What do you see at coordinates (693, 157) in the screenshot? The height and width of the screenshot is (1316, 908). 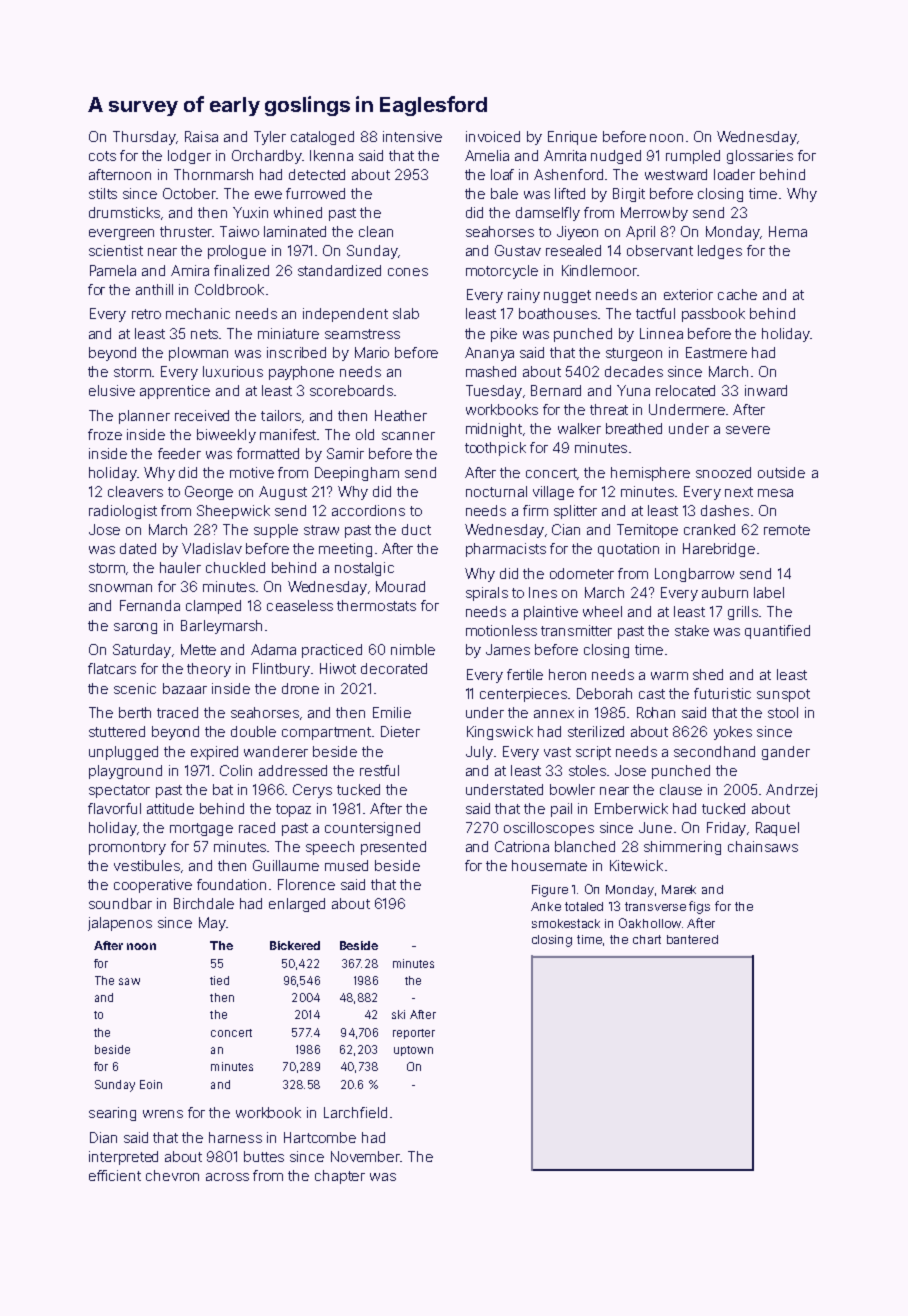 I see `rumpled` at bounding box center [693, 157].
